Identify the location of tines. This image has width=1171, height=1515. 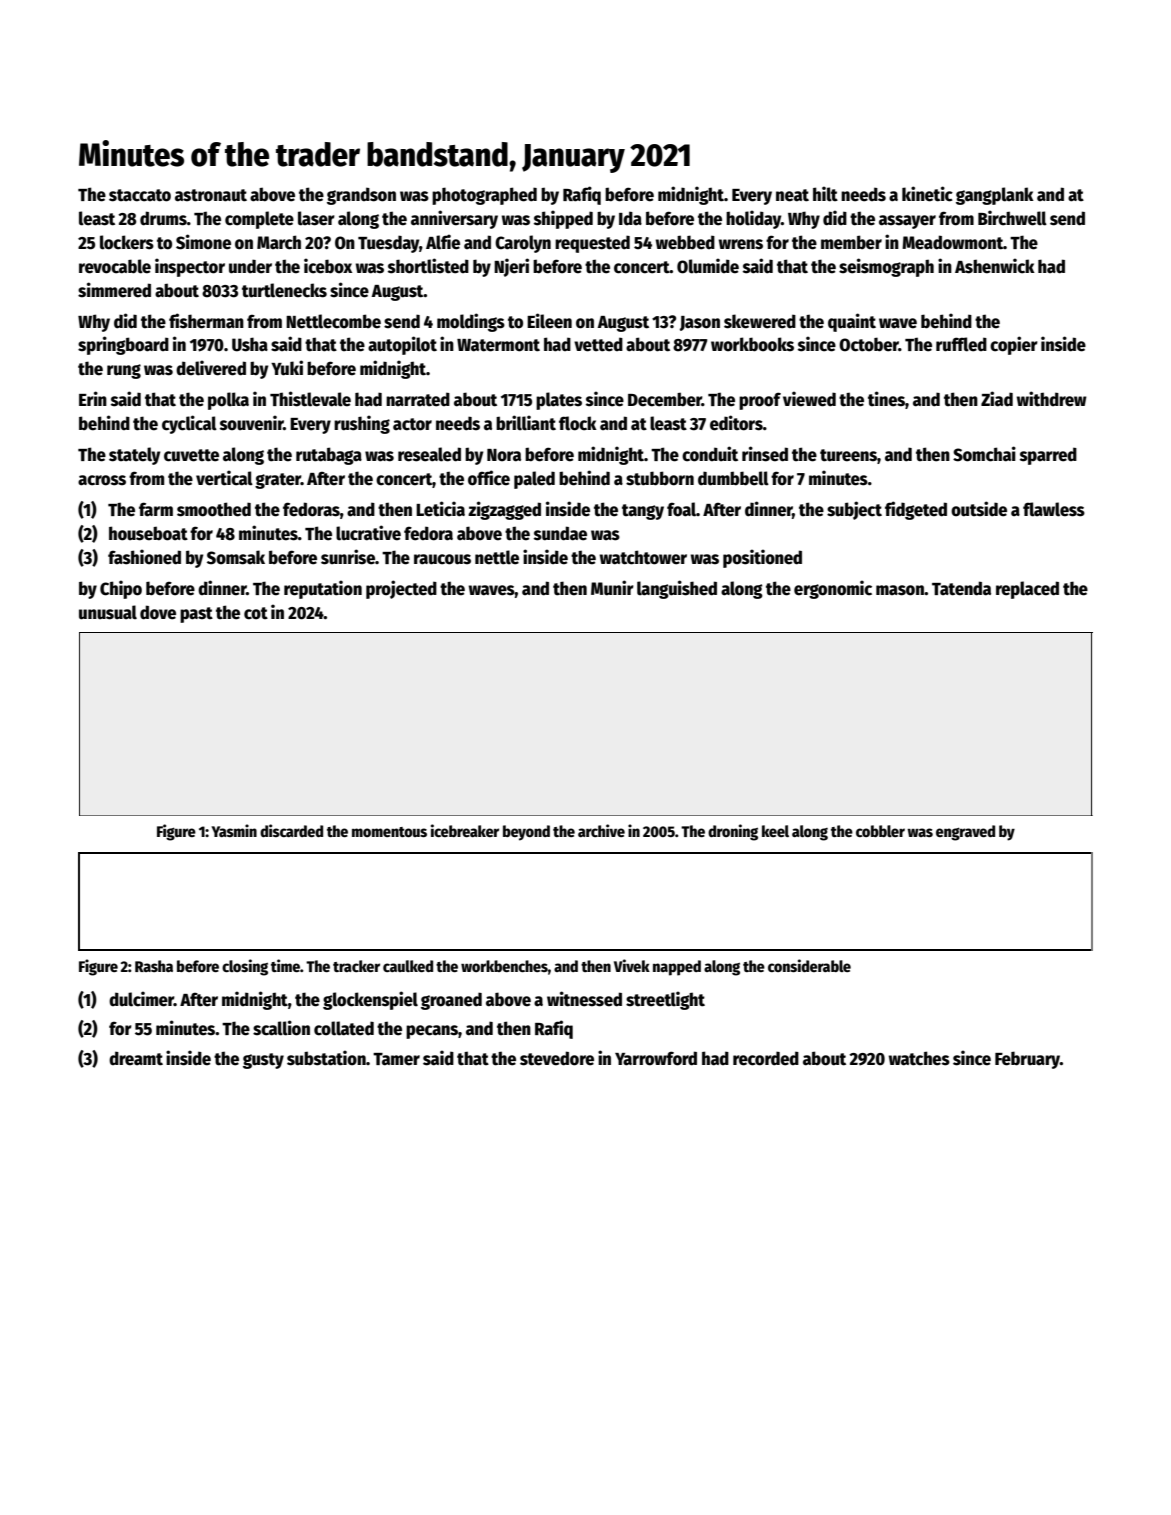
(886, 399).
